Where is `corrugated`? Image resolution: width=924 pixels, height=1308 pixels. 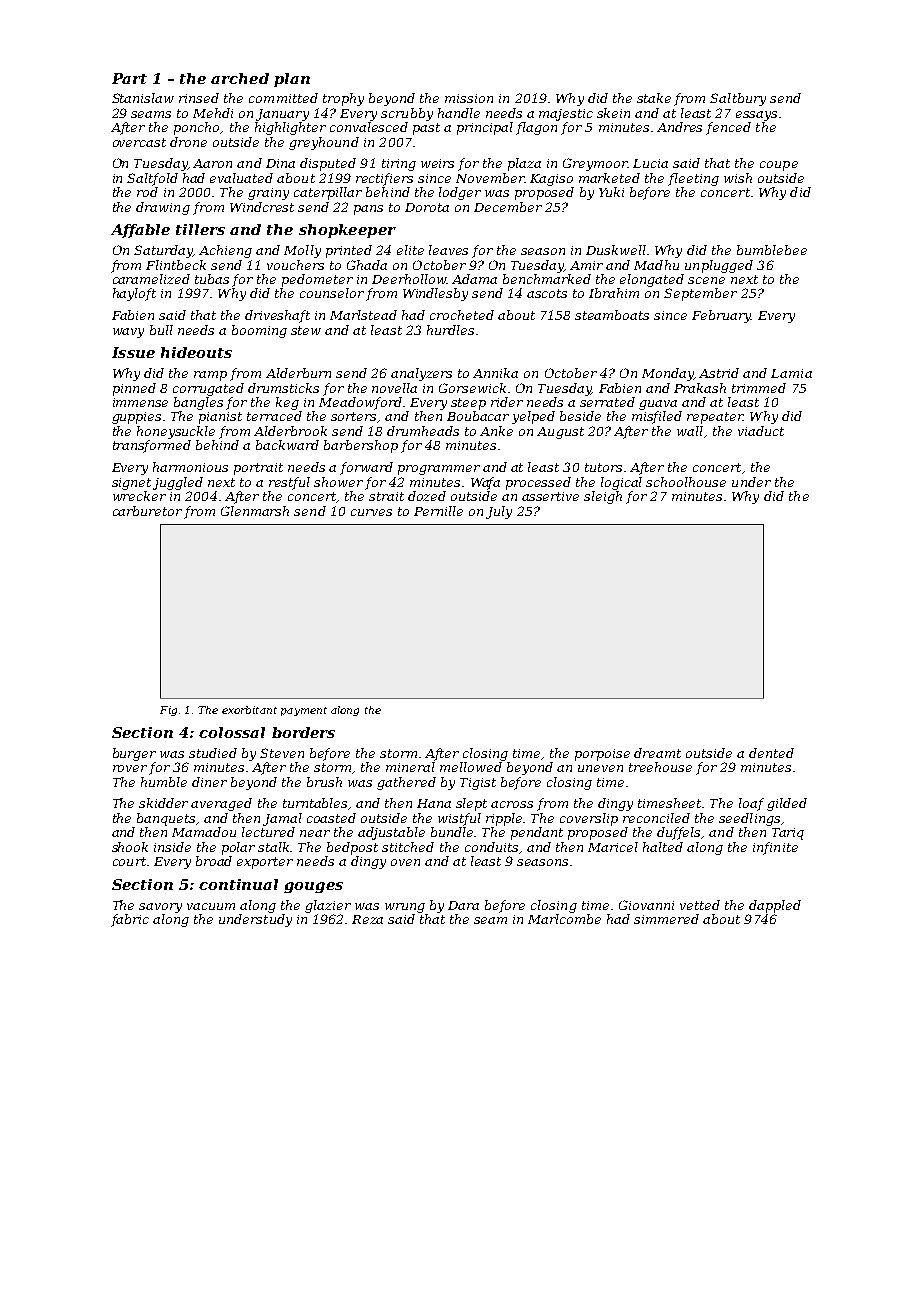
corrugated is located at coordinates (208, 389).
